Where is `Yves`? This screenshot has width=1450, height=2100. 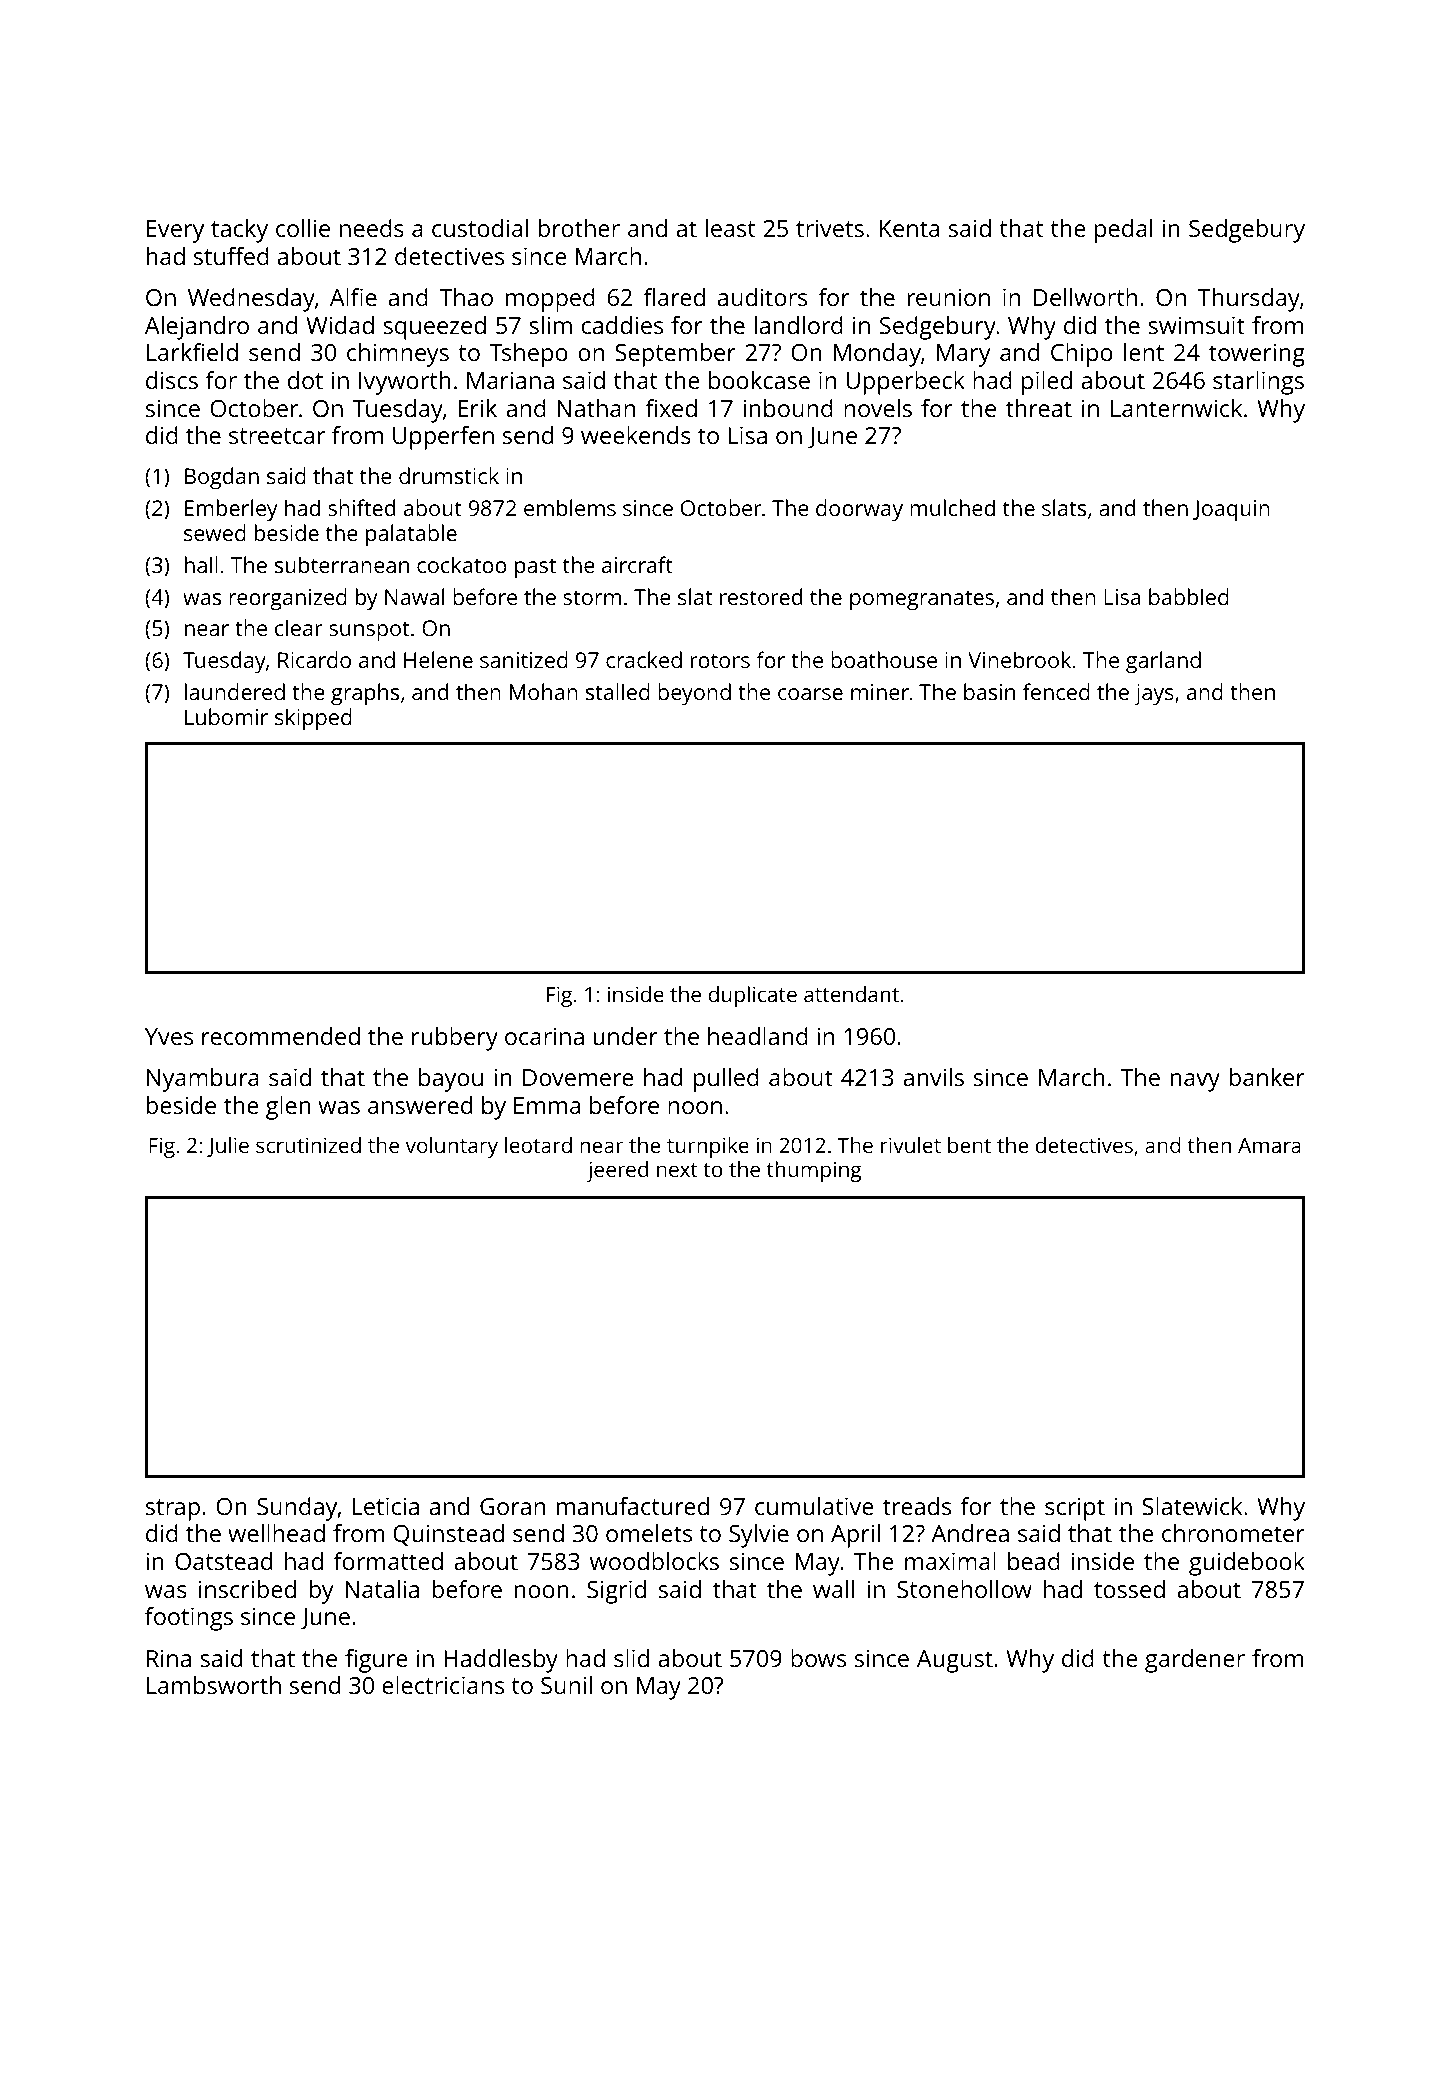
Yves is located at coordinates (169, 1036).
